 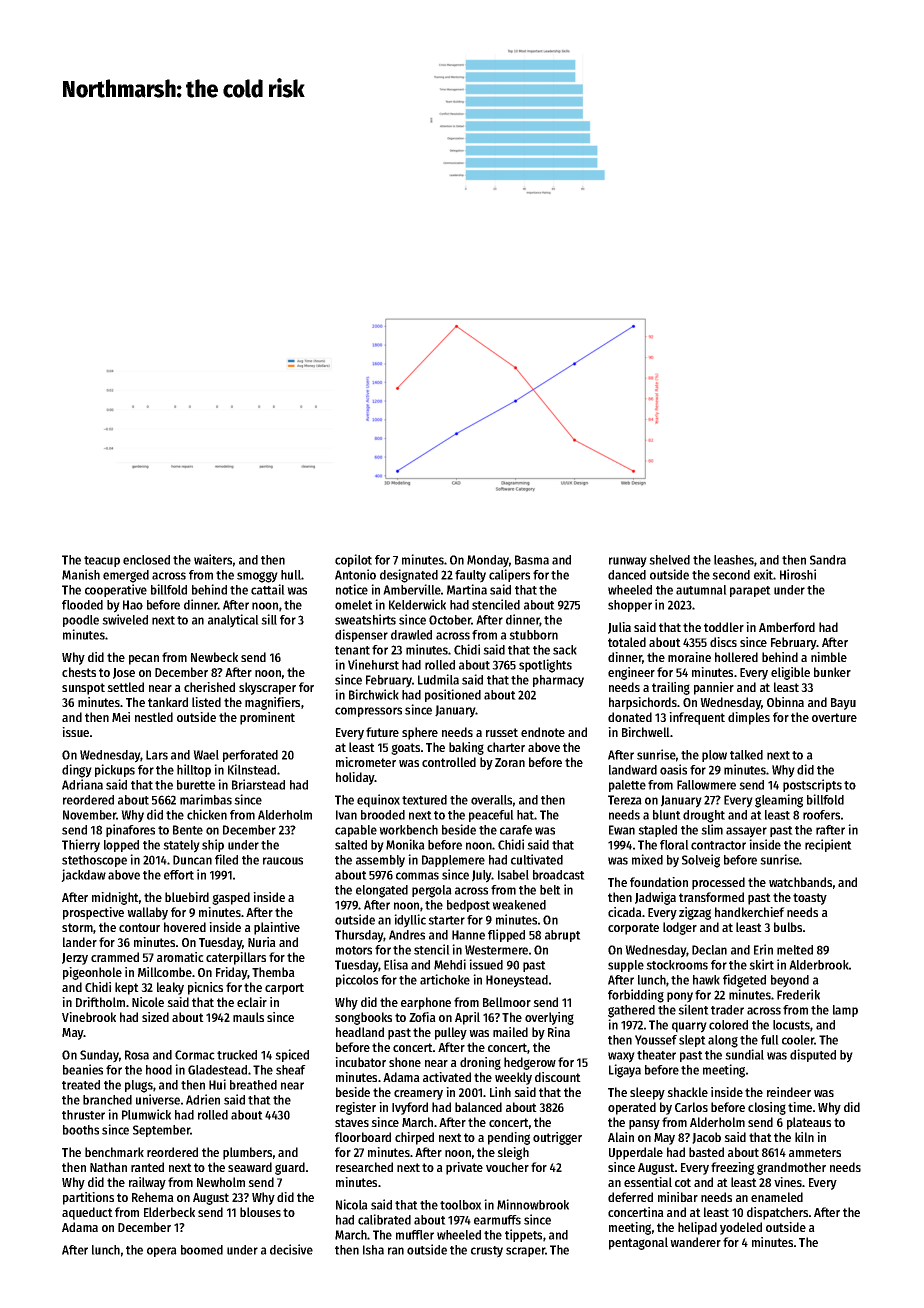 I want to click on gasped, so click(x=231, y=898).
